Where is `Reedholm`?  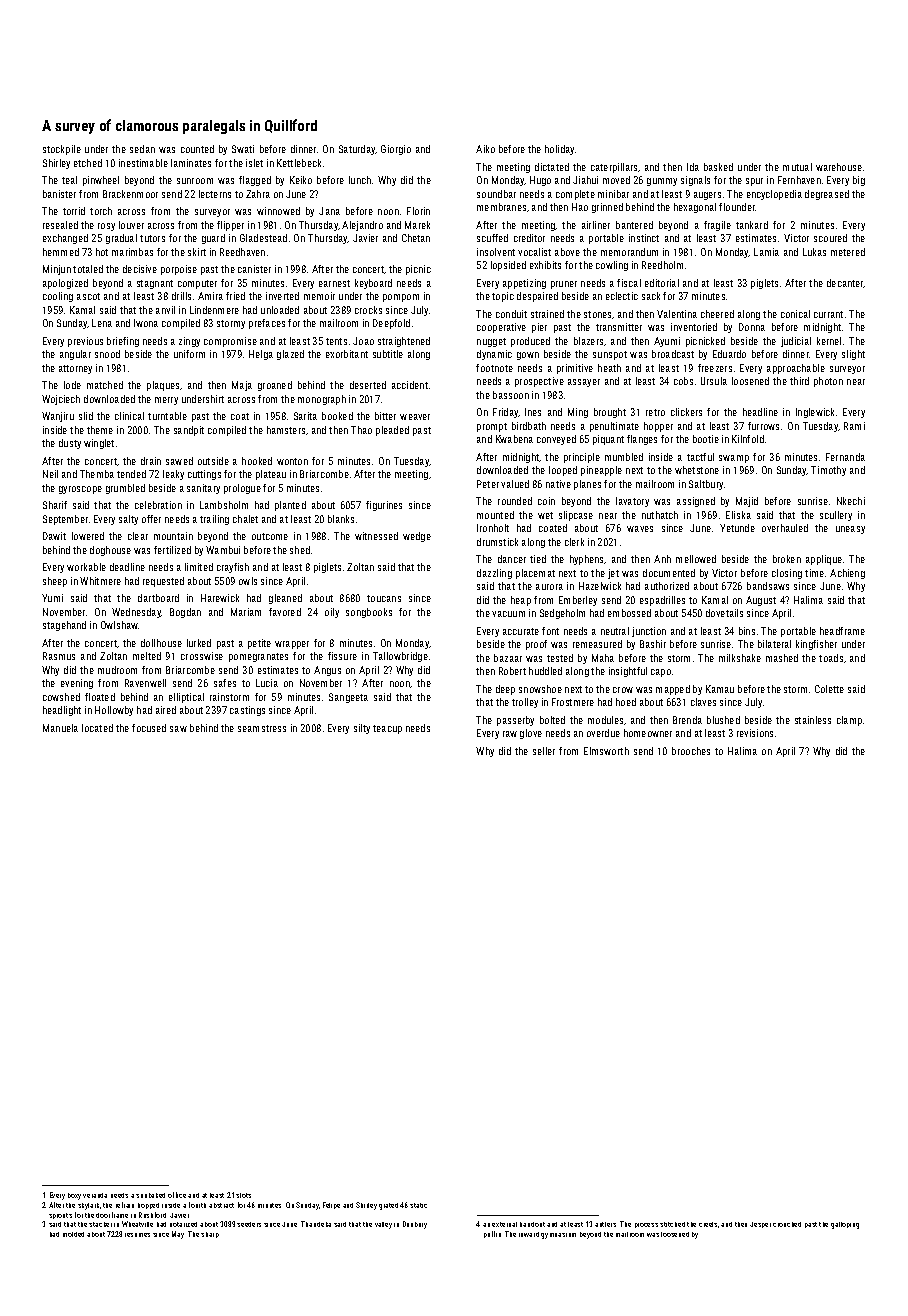 Reedholm is located at coordinates (662, 265).
